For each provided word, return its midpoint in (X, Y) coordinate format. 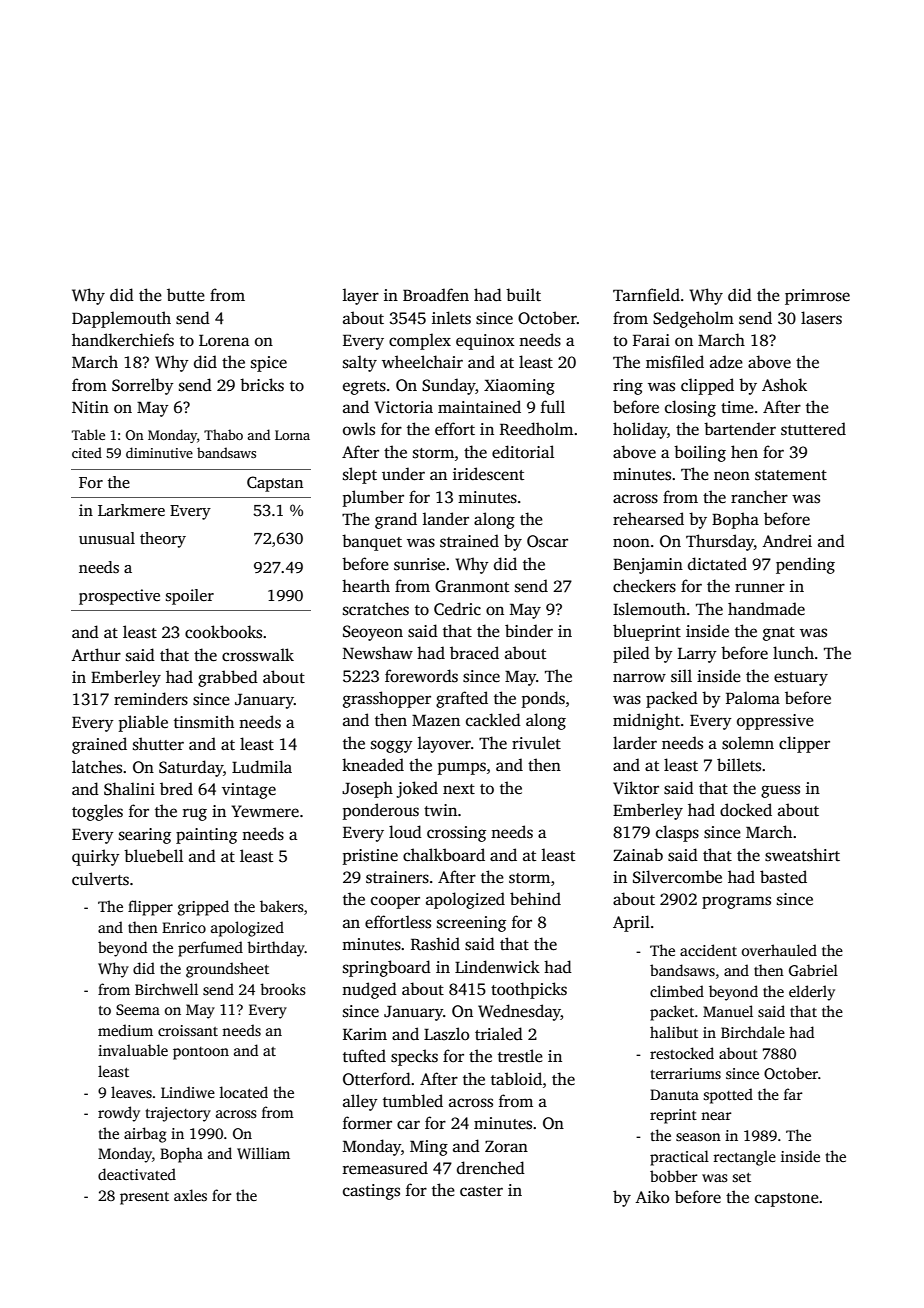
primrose (817, 297)
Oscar (547, 541)
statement (791, 475)
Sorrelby (143, 386)
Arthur (96, 655)
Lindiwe (188, 1092)
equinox (485, 342)
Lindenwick (497, 967)
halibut (674, 1032)
